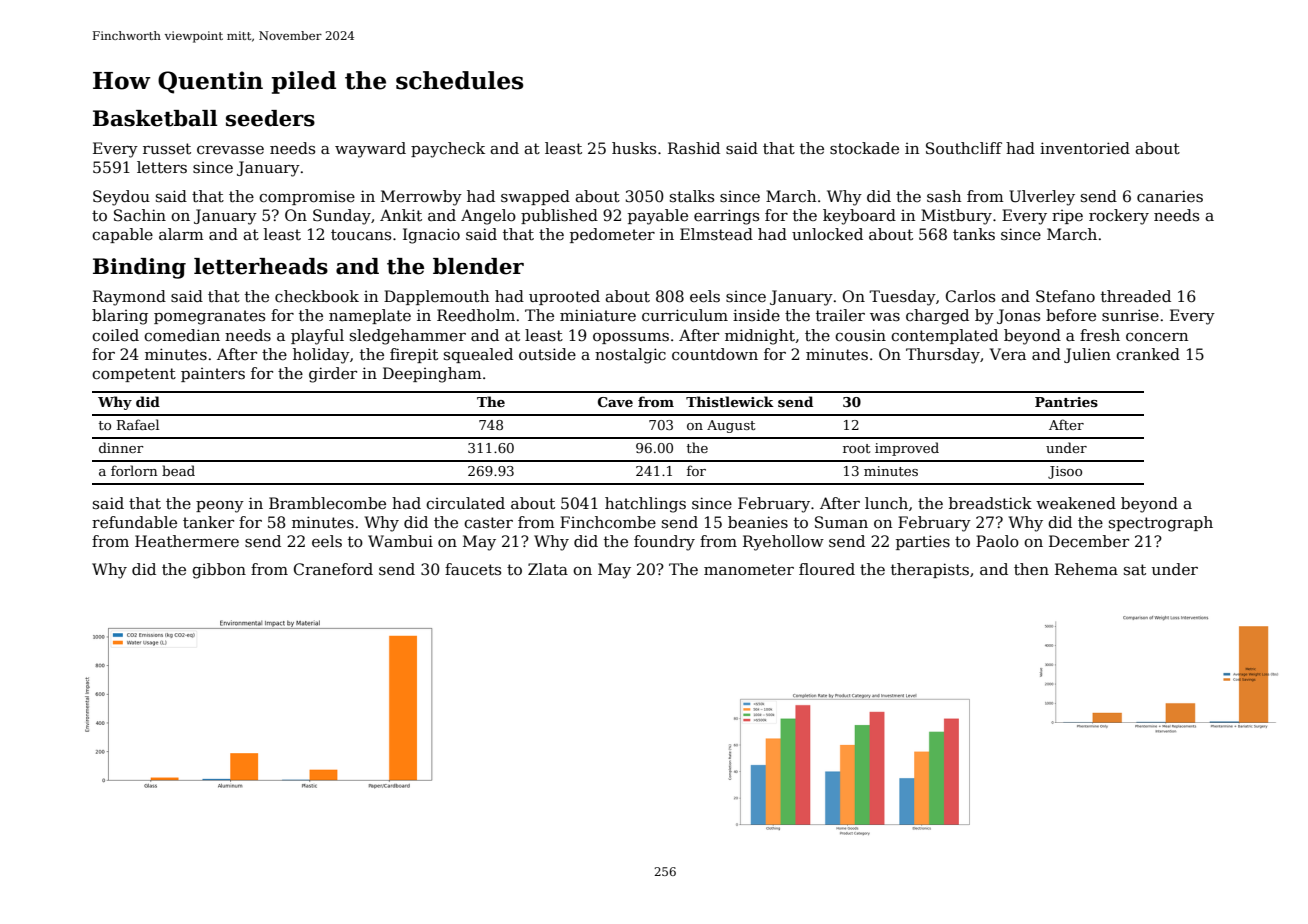  I want to click on threaded, so click(1136, 296).
